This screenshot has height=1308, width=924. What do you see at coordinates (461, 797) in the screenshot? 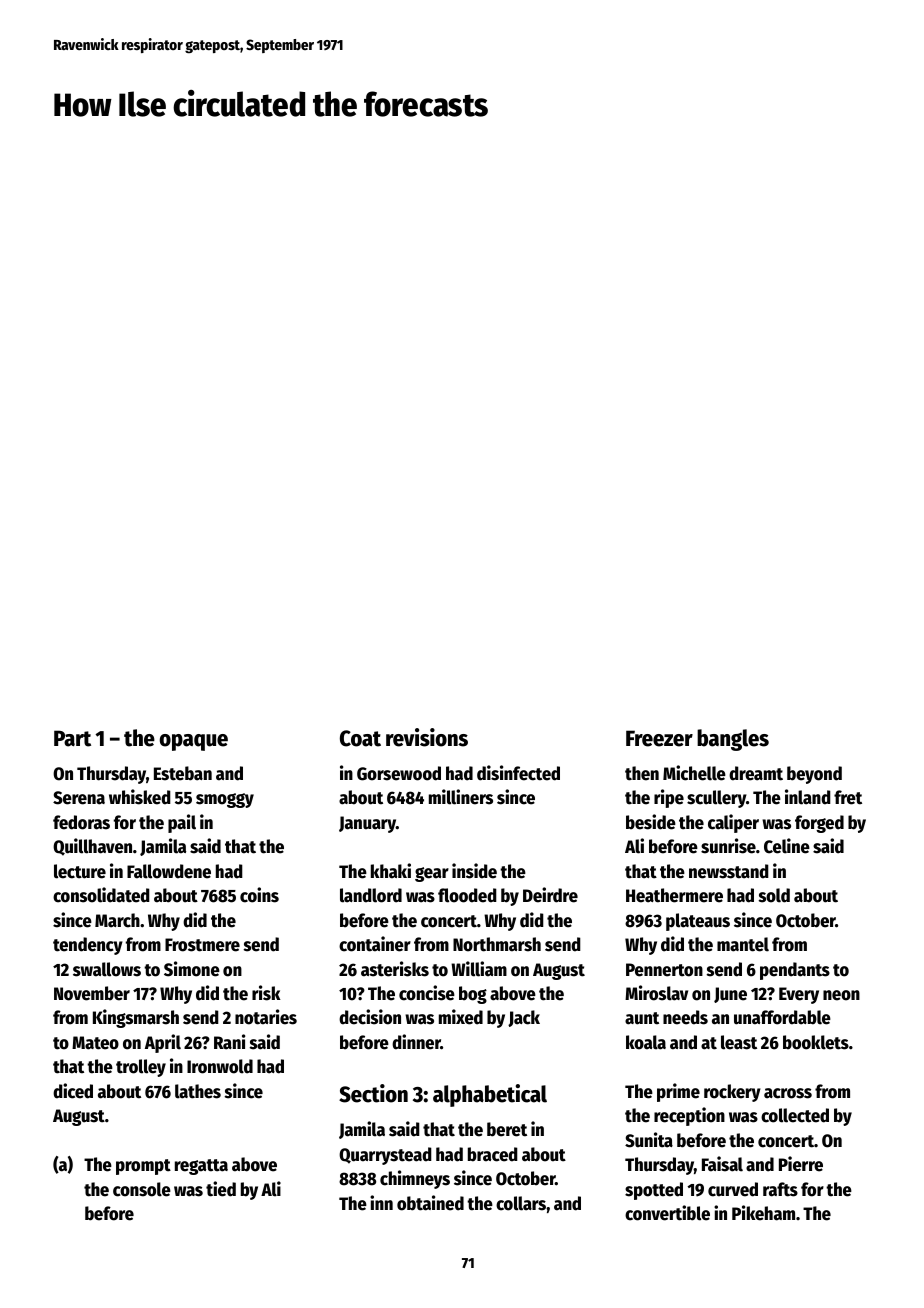
I see `milliners` at bounding box center [461, 797].
